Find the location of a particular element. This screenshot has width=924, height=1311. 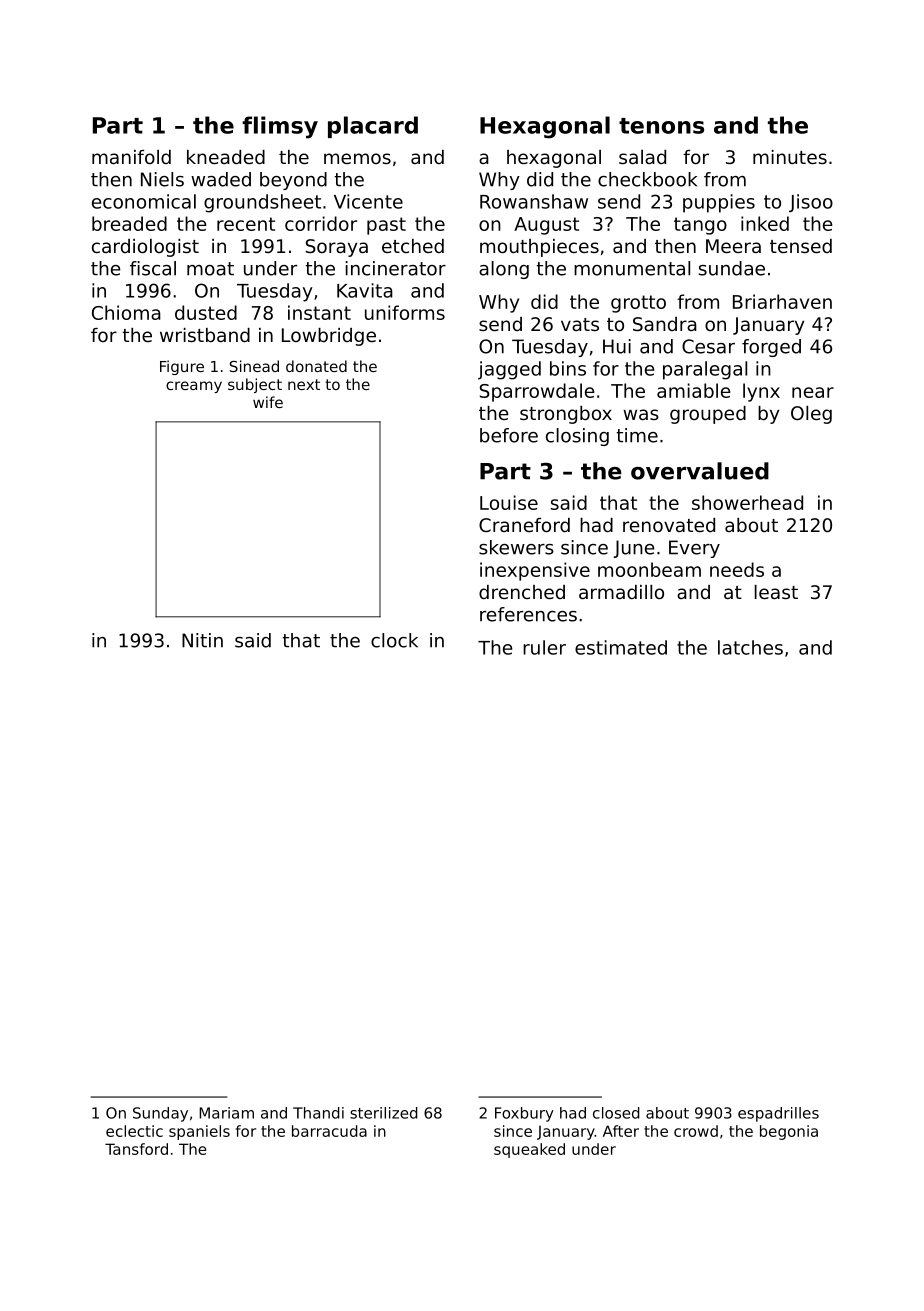

minutes is located at coordinates (790, 157).
